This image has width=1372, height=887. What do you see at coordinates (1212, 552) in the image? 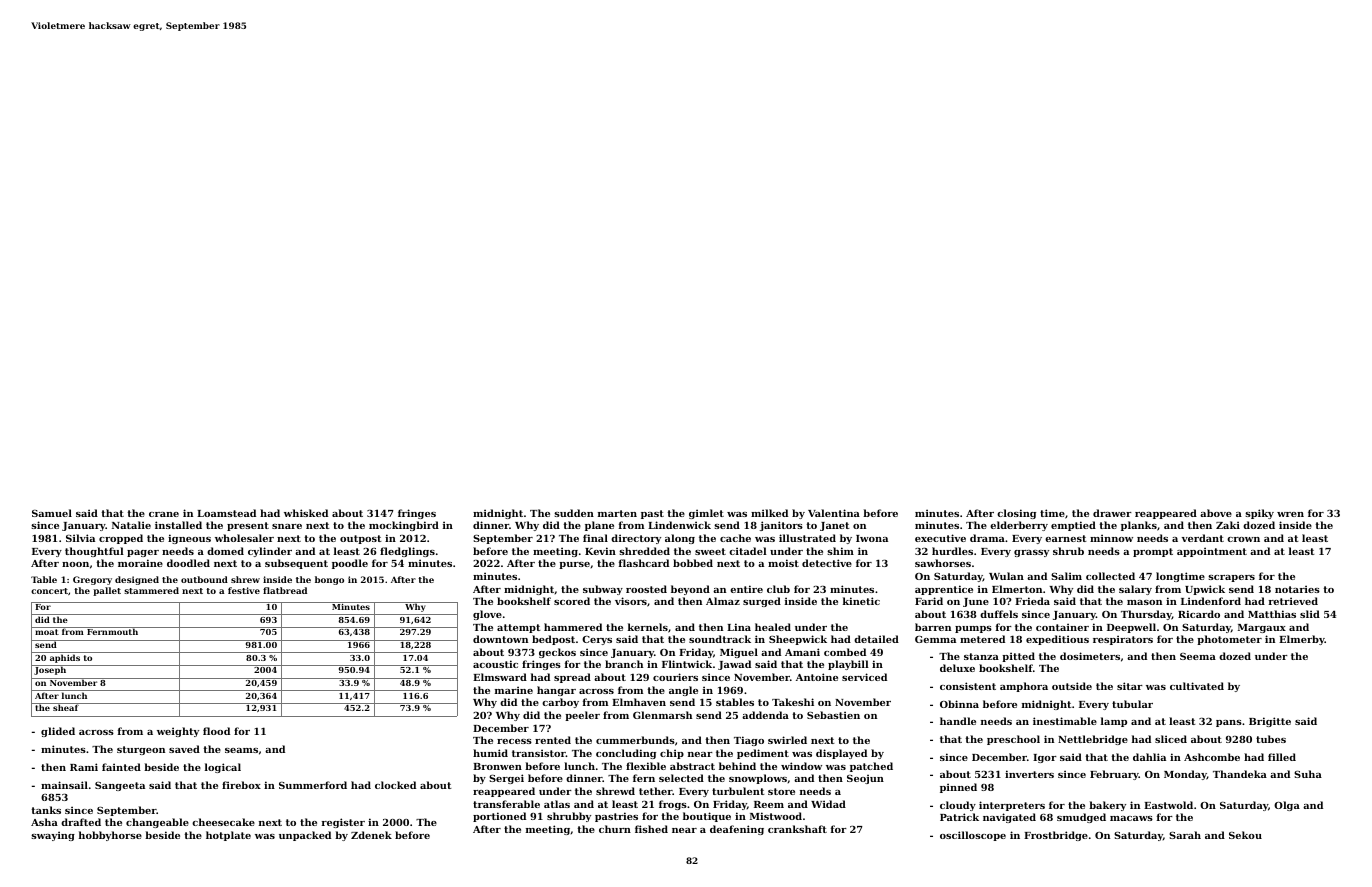
I see `appointment` at bounding box center [1212, 552].
